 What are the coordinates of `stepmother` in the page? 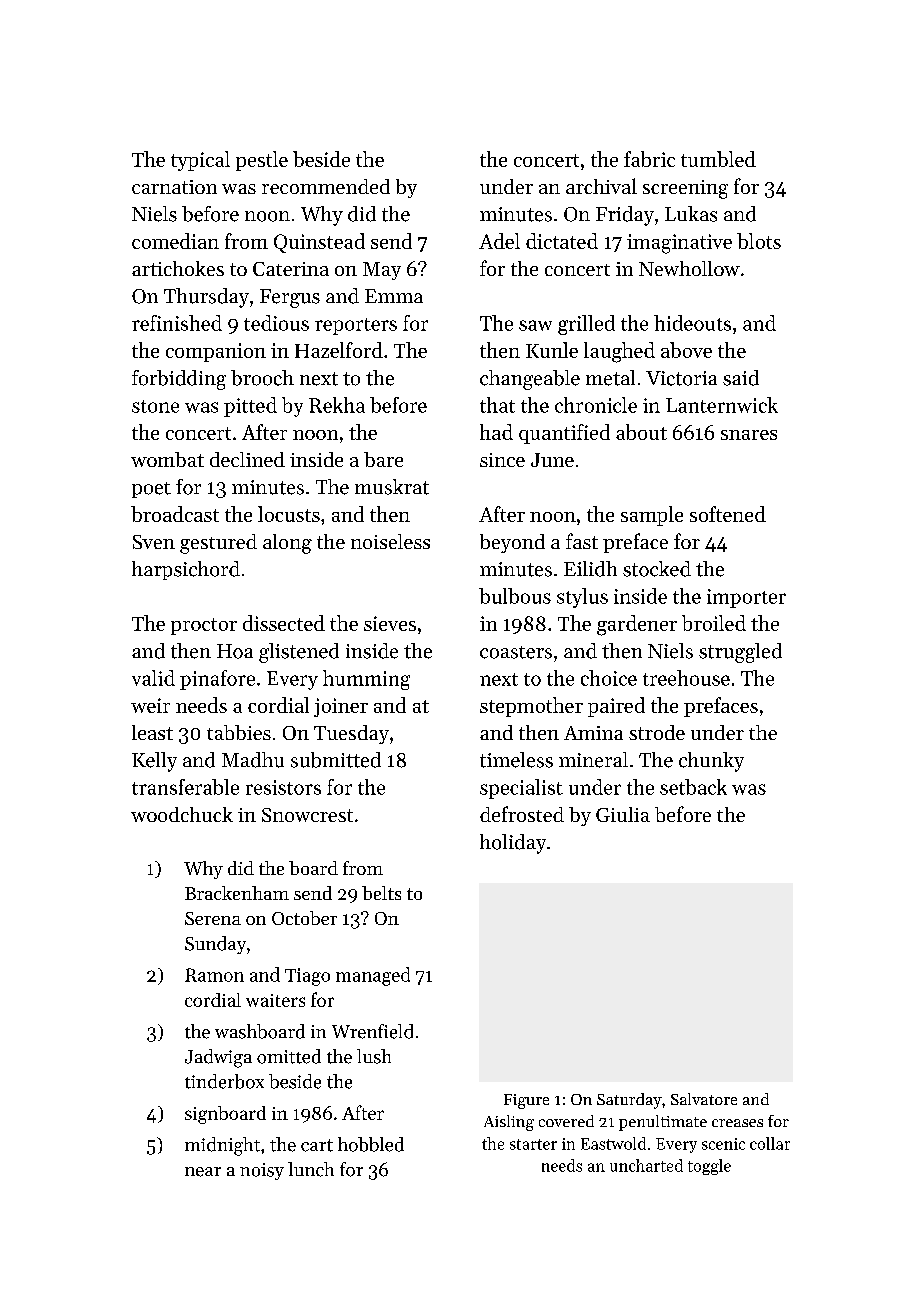 It's located at (531, 707).
